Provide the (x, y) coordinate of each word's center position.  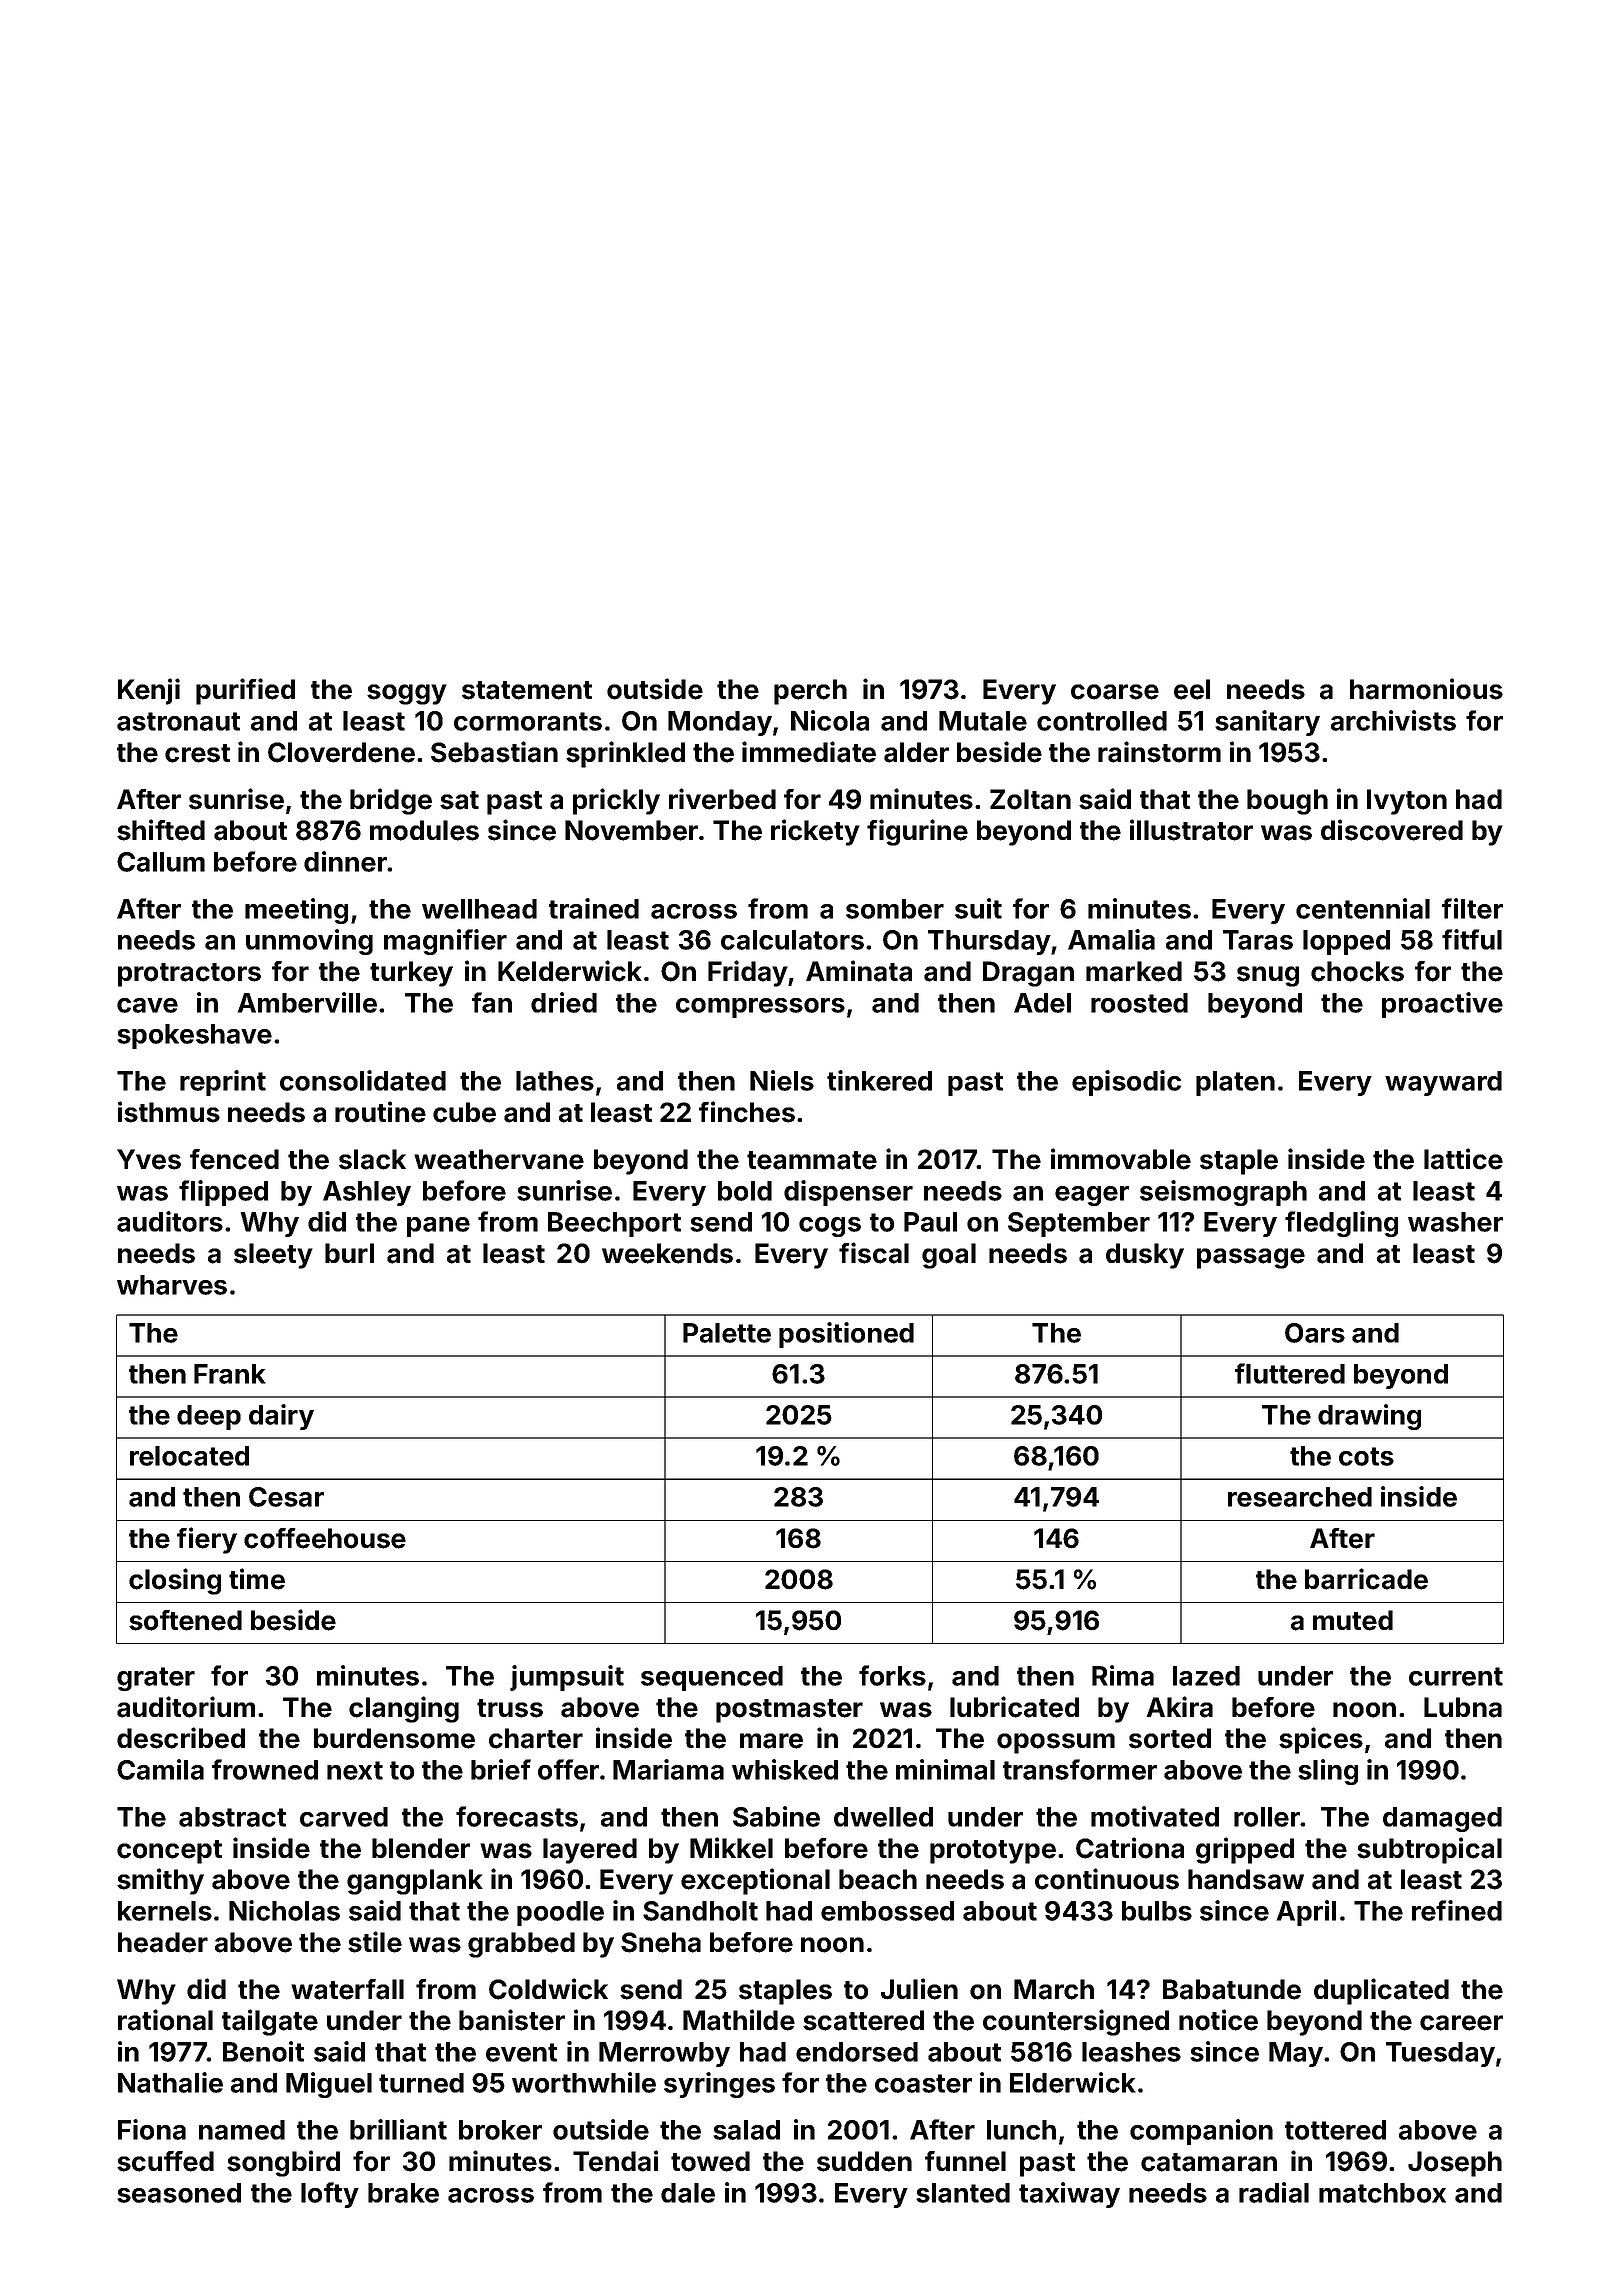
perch (810, 692)
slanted (963, 2193)
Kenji (149, 691)
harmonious (1426, 689)
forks (892, 1675)
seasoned (179, 2193)
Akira (1179, 1707)
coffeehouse (325, 1538)
